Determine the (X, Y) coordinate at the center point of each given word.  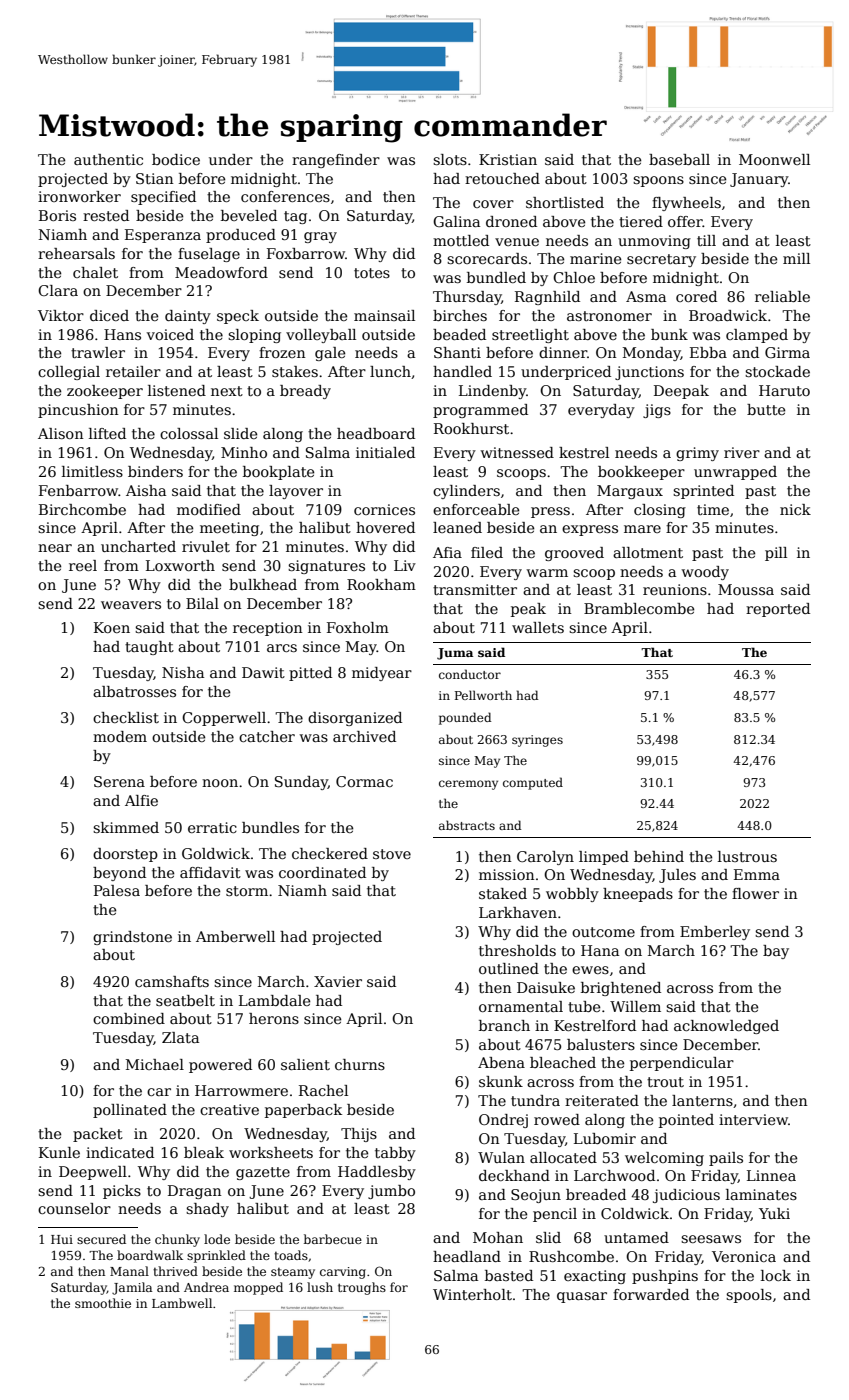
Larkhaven (518, 912)
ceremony (468, 785)
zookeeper (105, 392)
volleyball (321, 336)
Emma (757, 874)
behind (659, 856)
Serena (119, 781)
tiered (641, 221)
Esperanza (163, 236)
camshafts (172, 981)
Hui (62, 1239)
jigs (657, 411)
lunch (390, 371)
